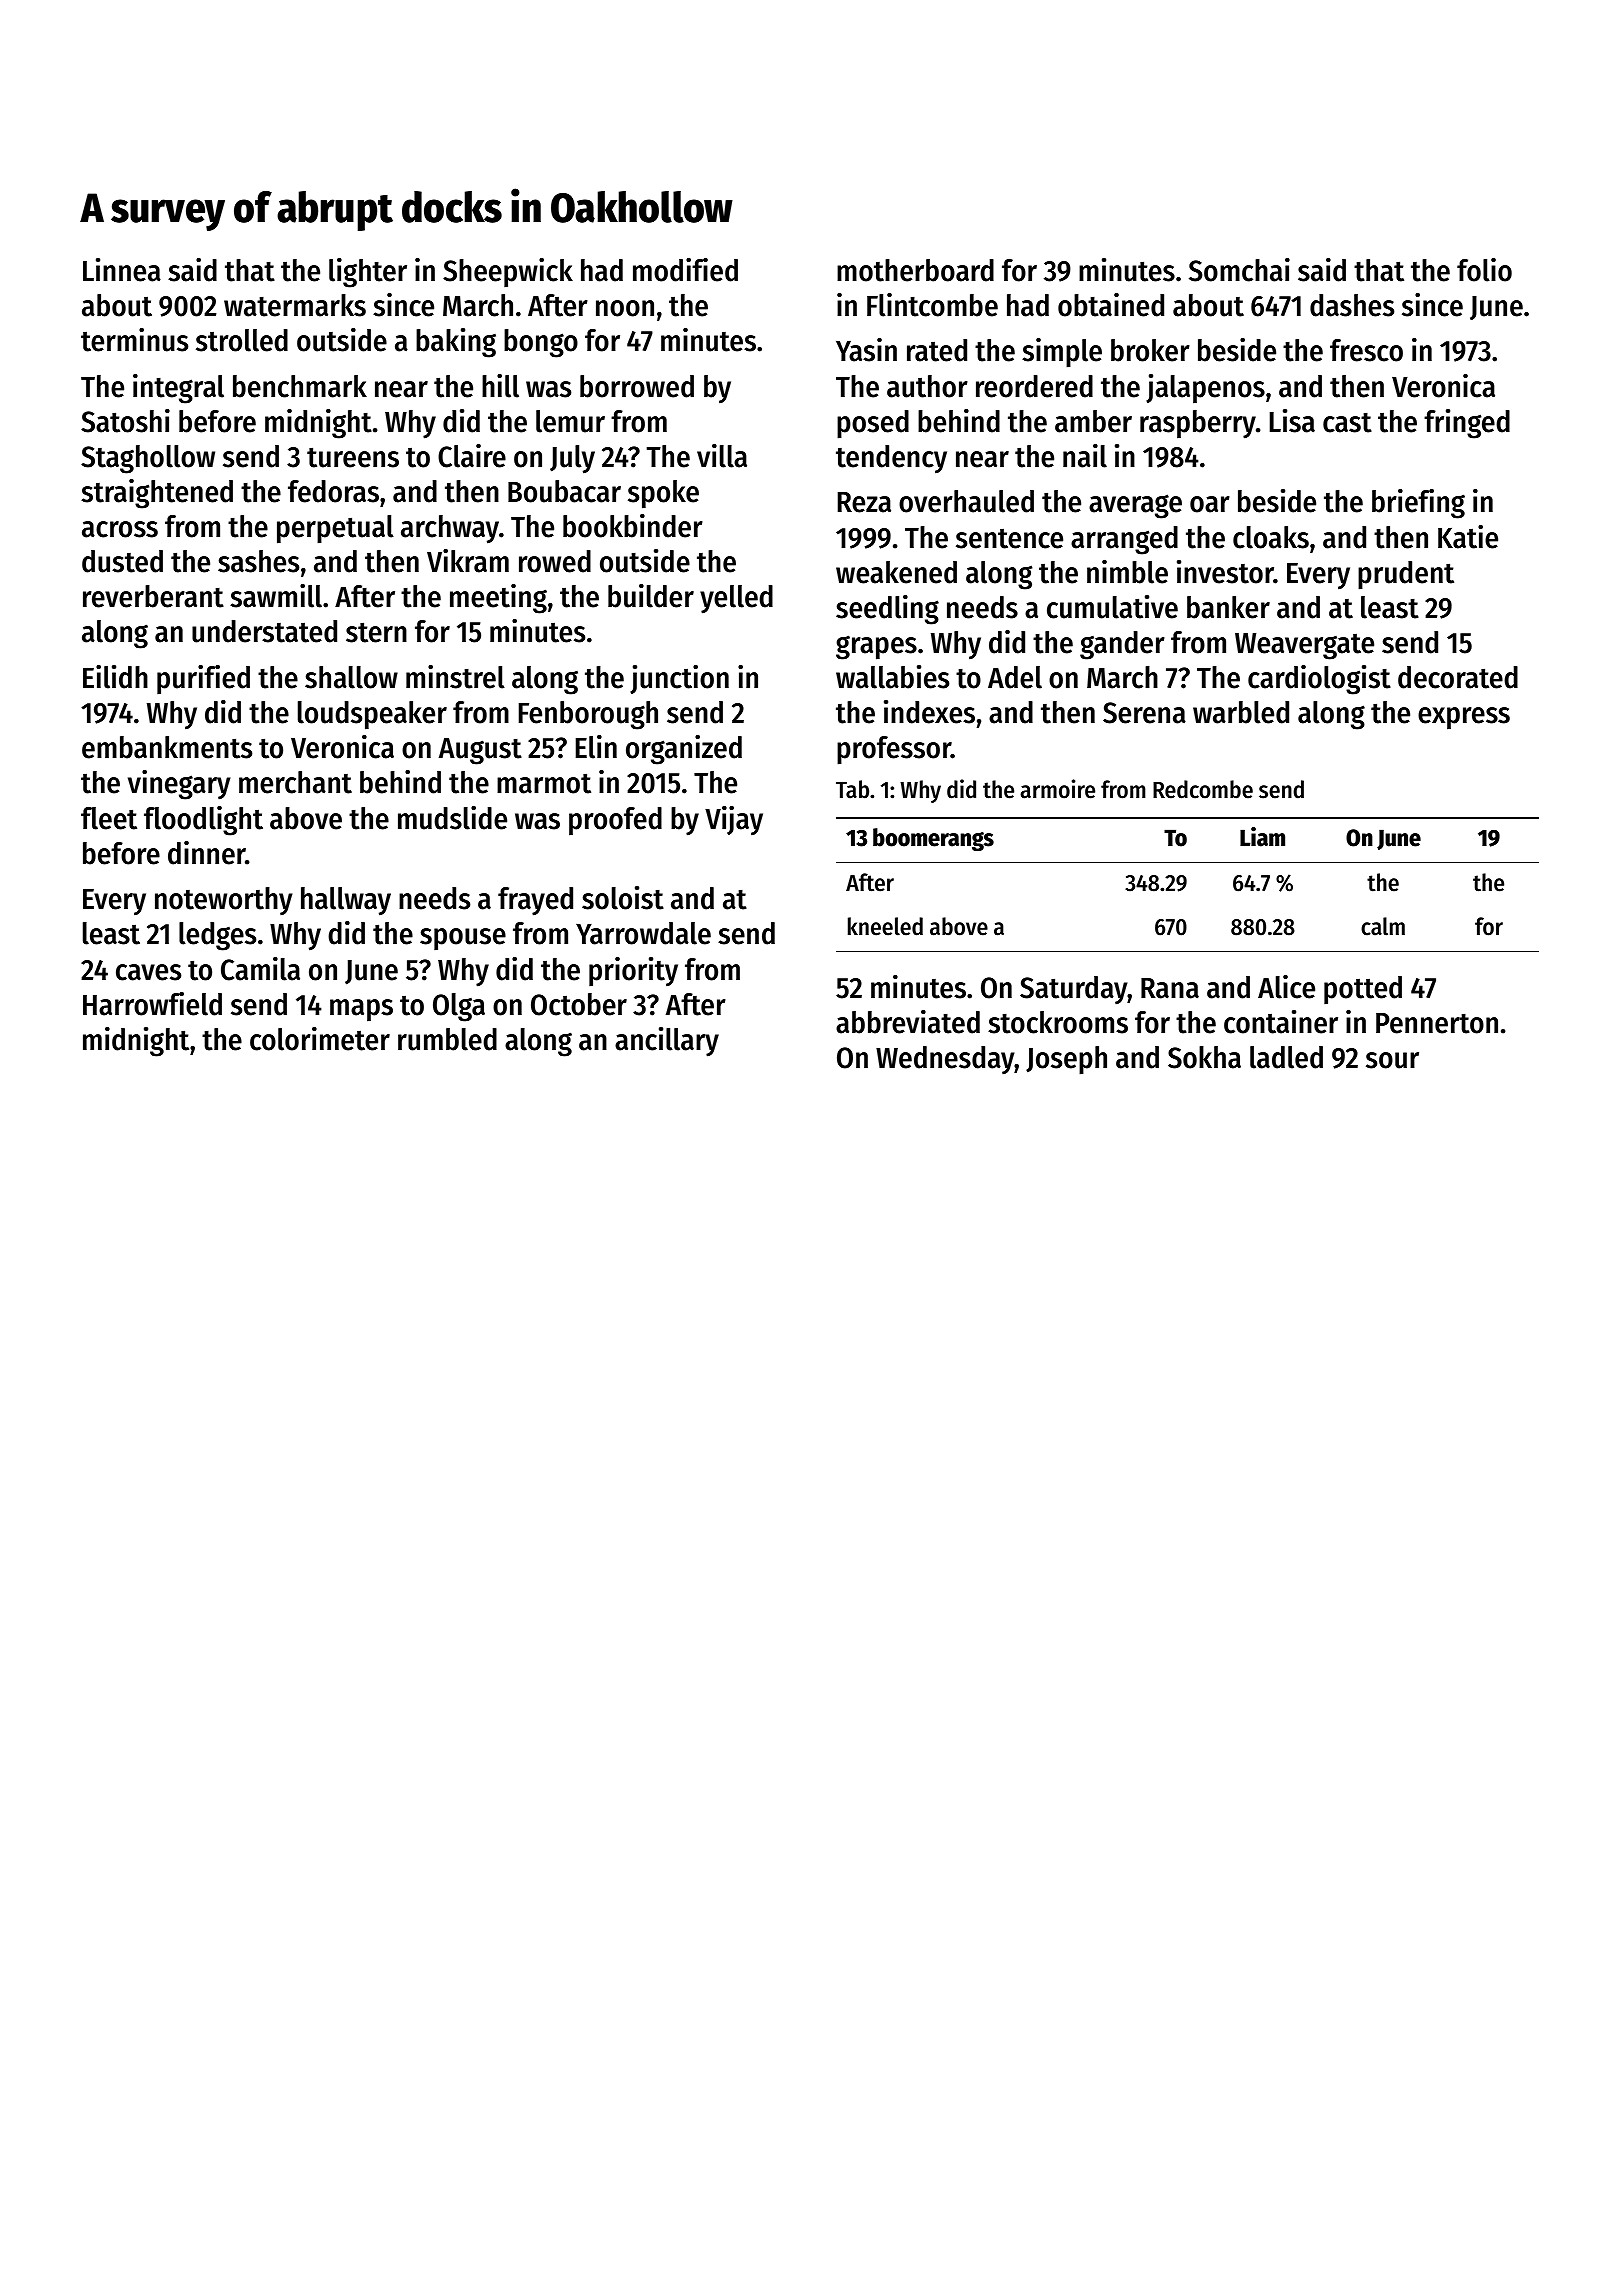  What do you see at coordinates (1319, 680) in the document?
I see `cardiologist` at bounding box center [1319, 680].
